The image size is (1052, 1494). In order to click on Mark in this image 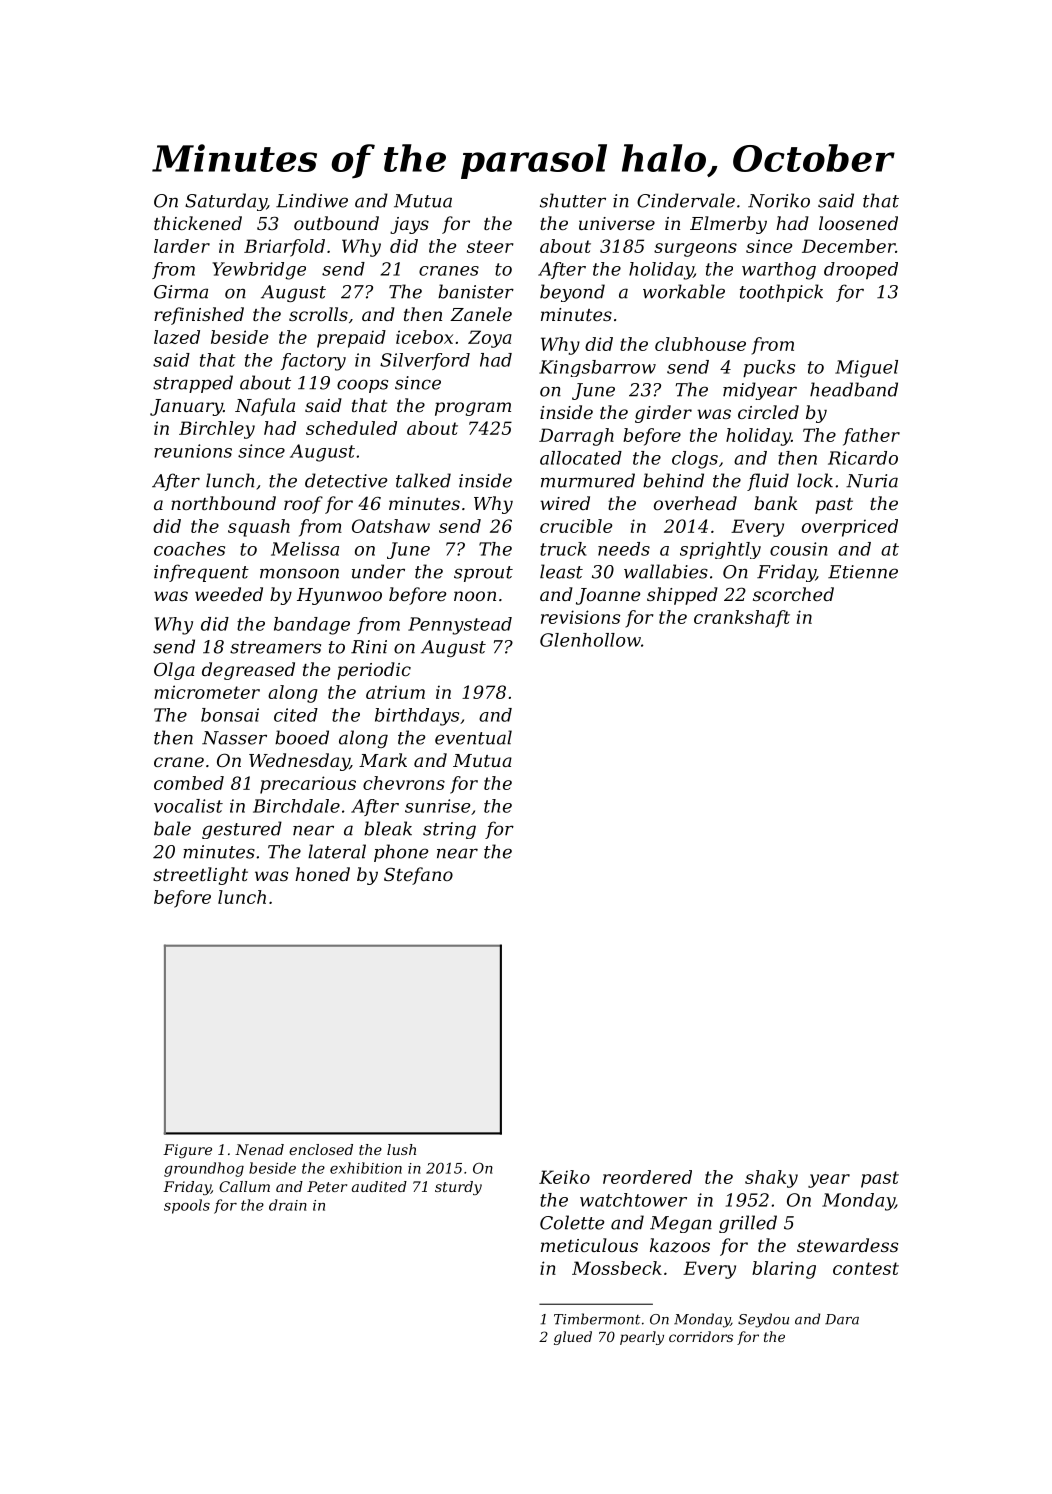, I will do `click(383, 760)`.
